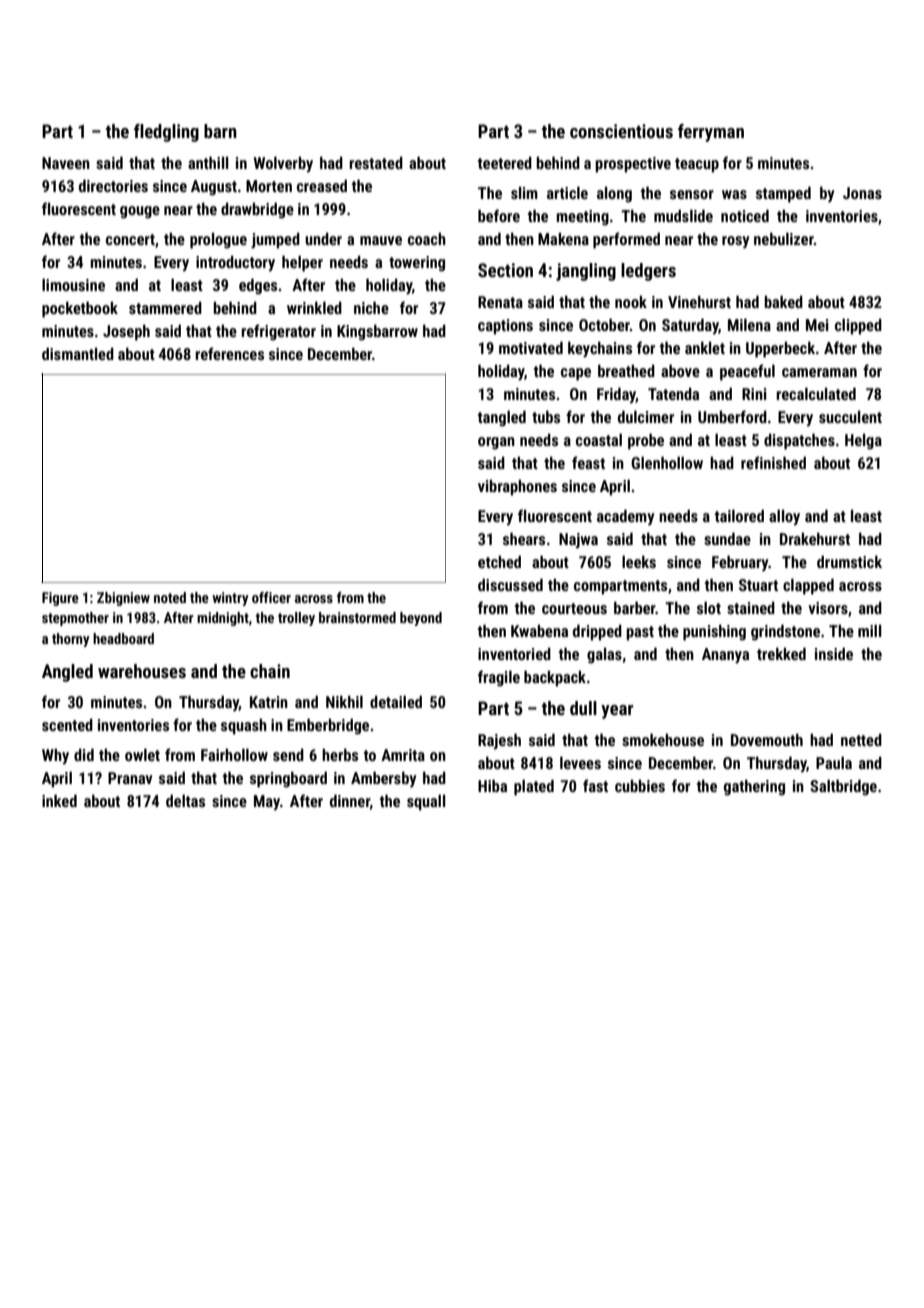 This screenshot has width=924, height=1308. What do you see at coordinates (563, 238) in the screenshot?
I see `Makena` at bounding box center [563, 238].
